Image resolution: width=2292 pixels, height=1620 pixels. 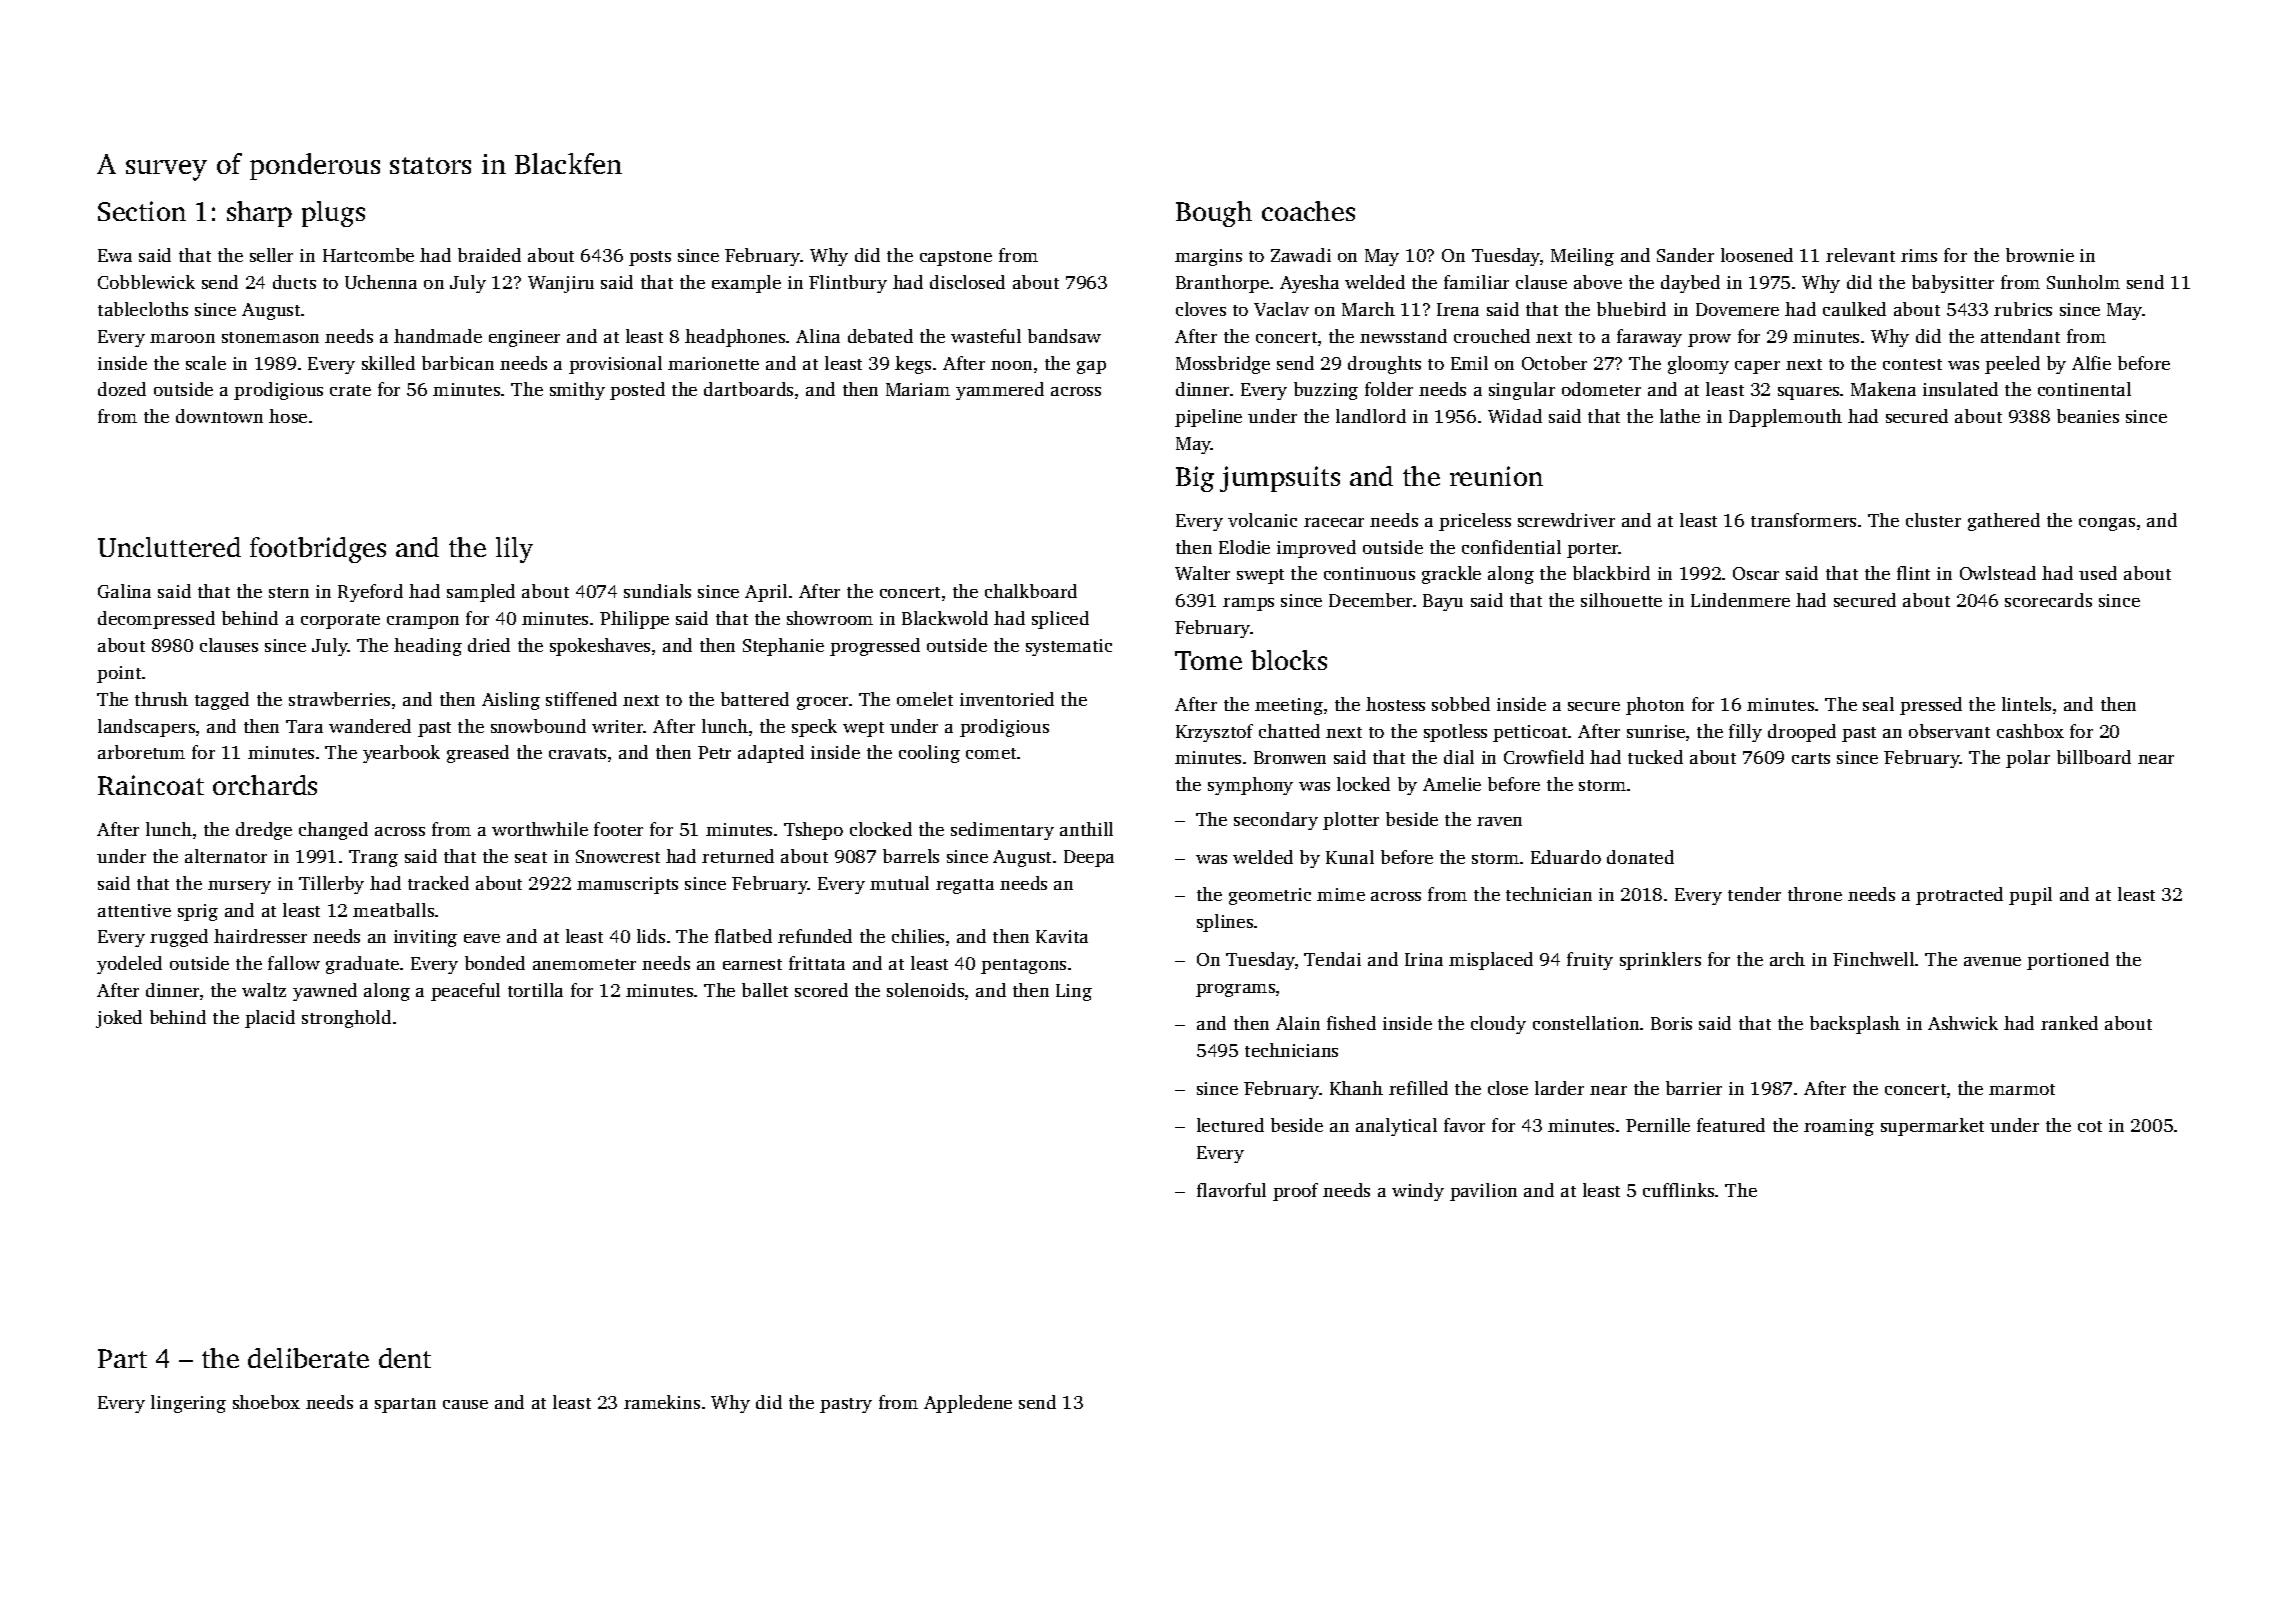 What do you see at coordinates (2040, 255) in the document?
I see `brownie` at bounding box center [2040, 255].
